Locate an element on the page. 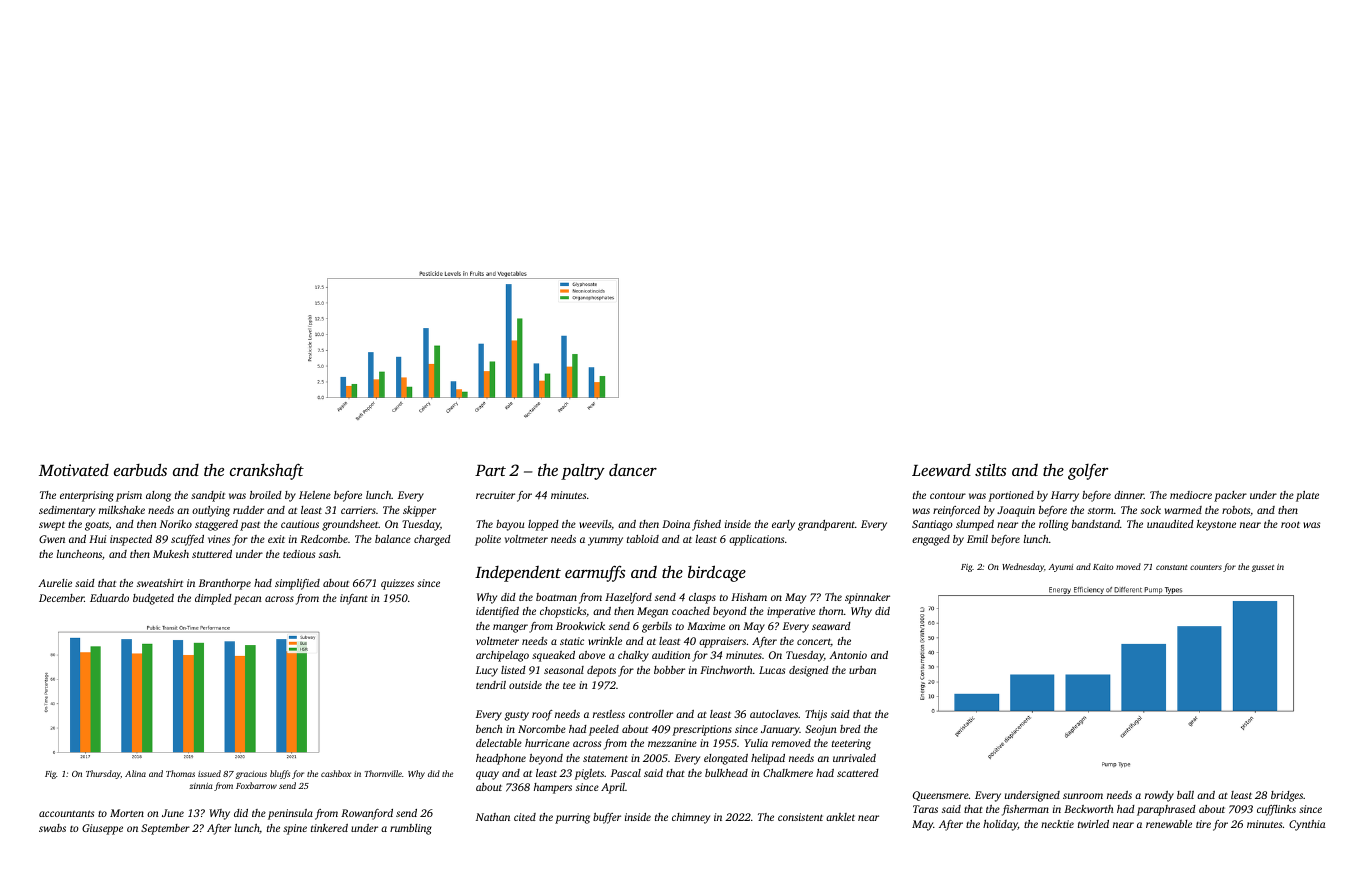  Kaito is located at coordinates (1103, 567).
